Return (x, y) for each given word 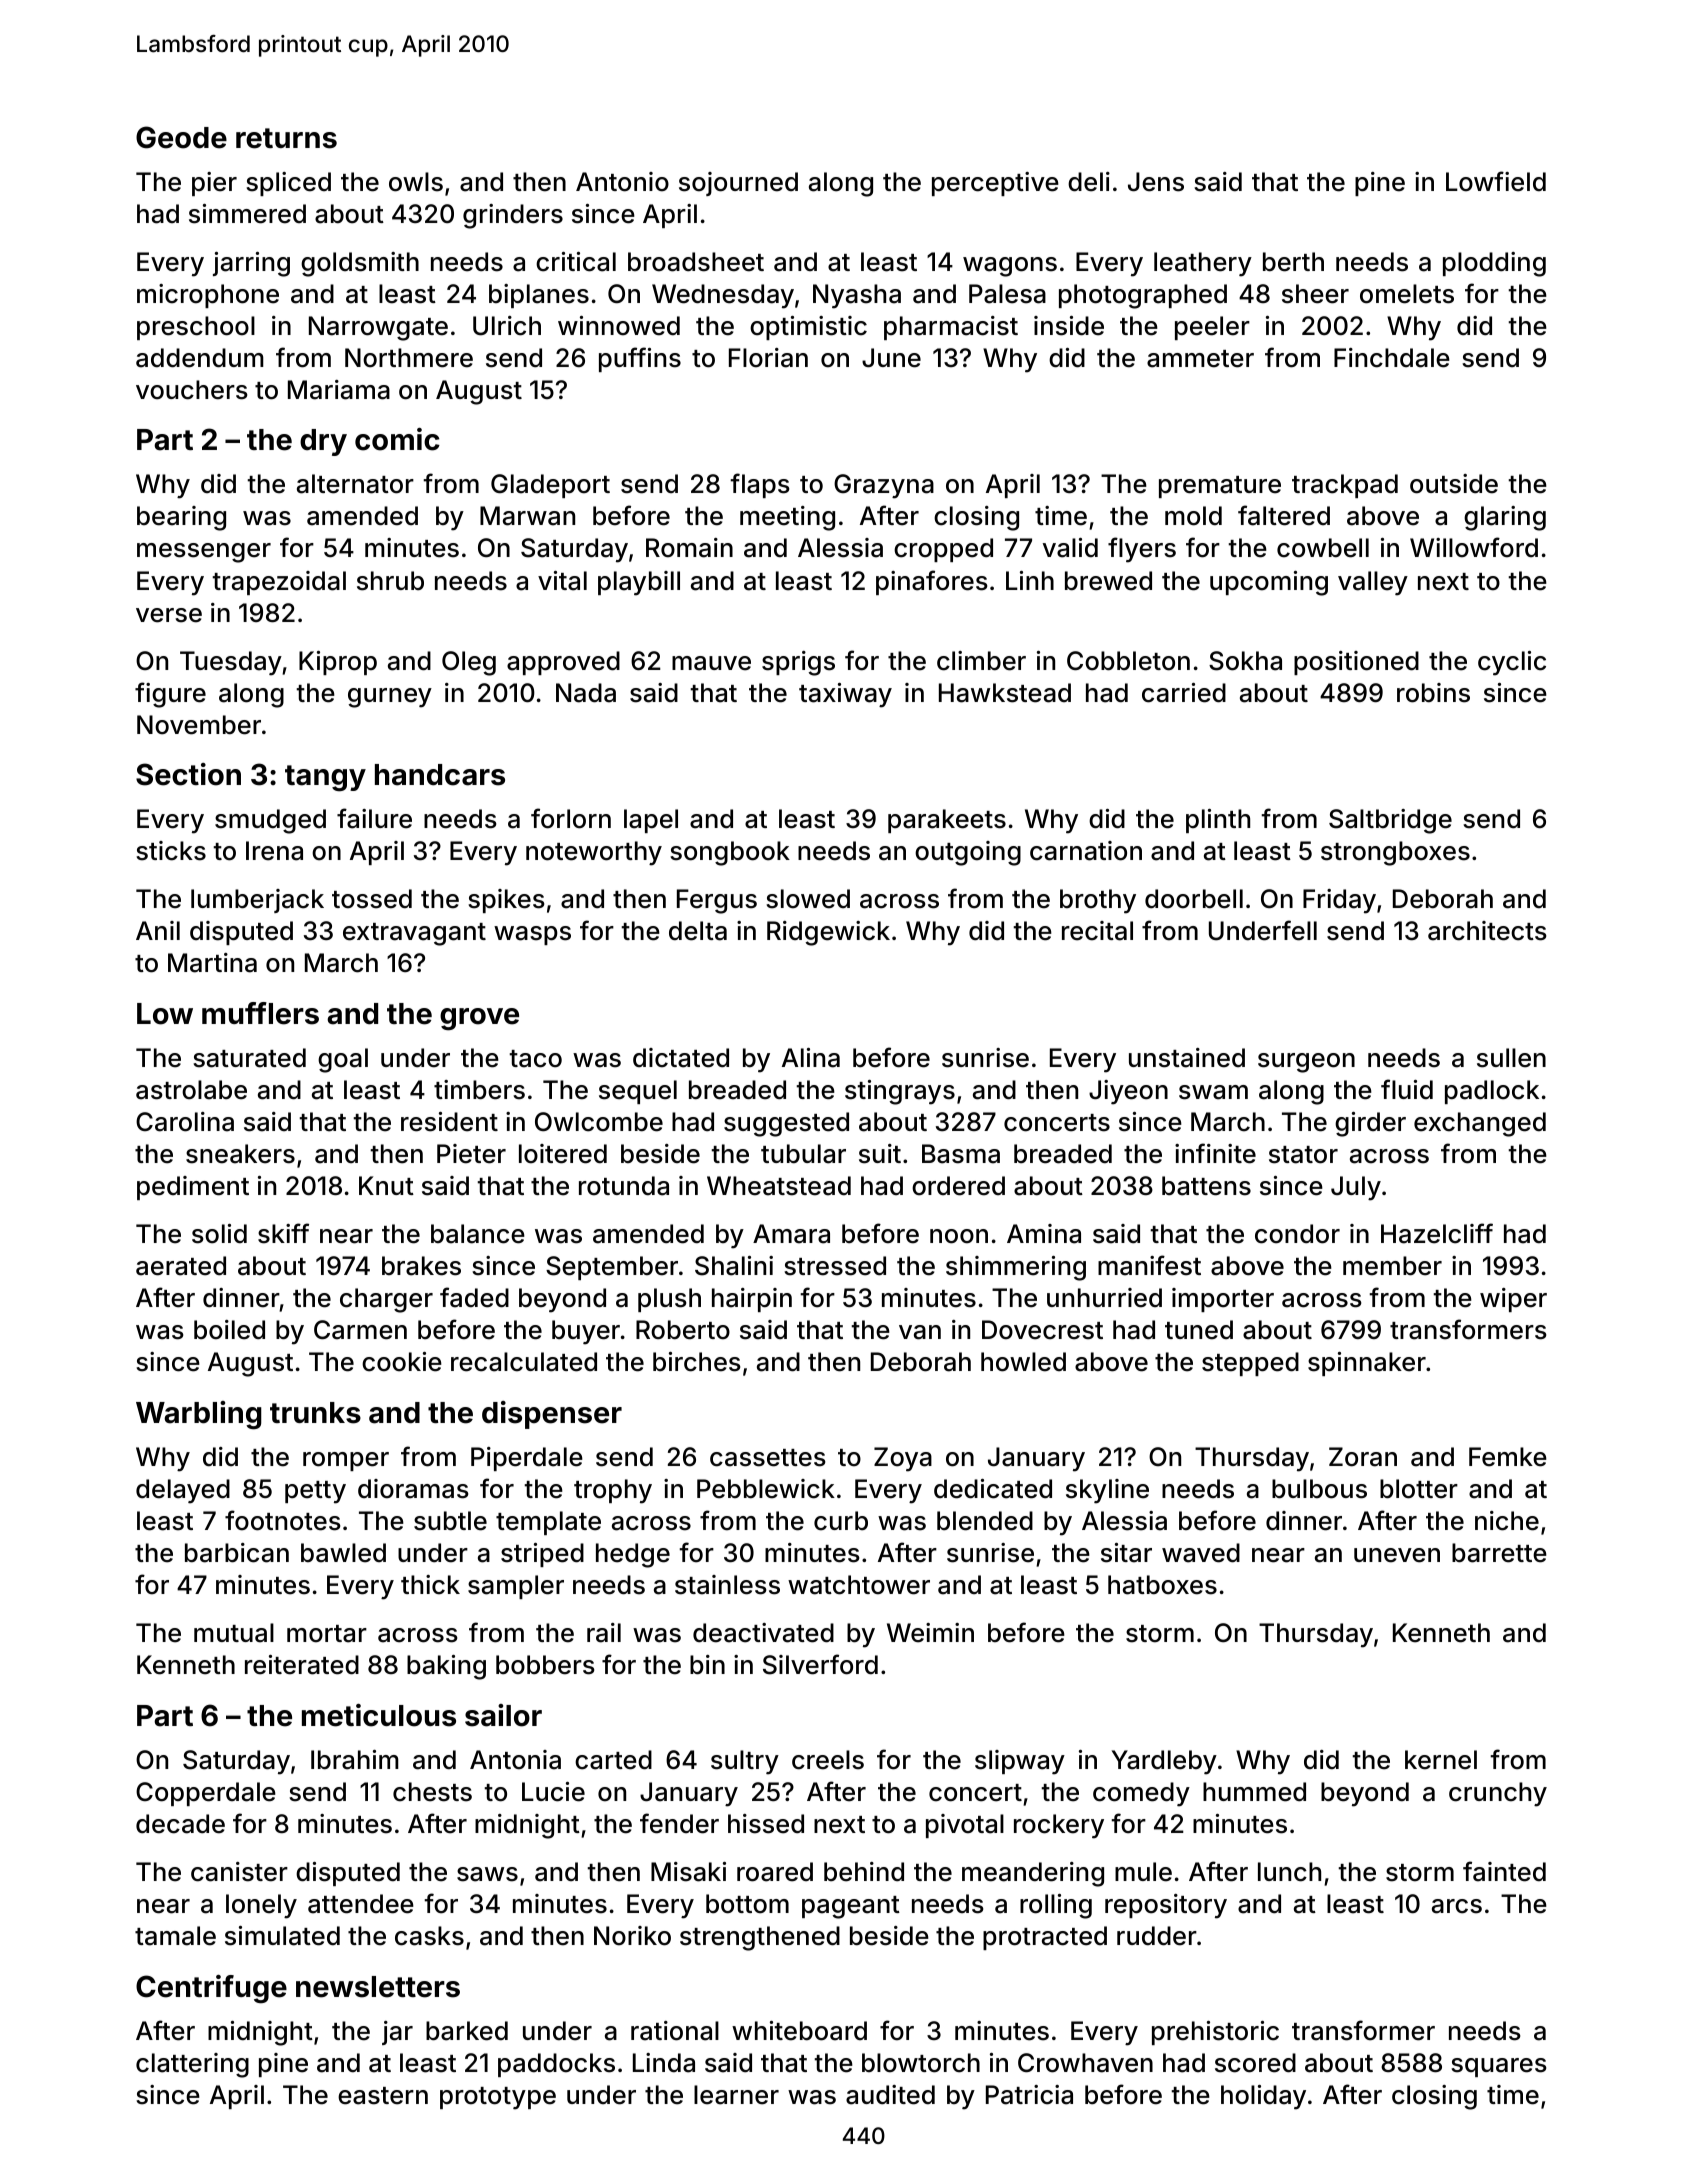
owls (416, 182)
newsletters (378, 1987)
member (1392, 1266)
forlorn (571, 818)
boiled (229, 1330)
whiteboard (799, 2031)
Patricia (1029, 2095)
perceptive (995, 184)
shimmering (1016, 1268)
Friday (1339, 901)
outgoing (968, 853)
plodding (1494, 264)
